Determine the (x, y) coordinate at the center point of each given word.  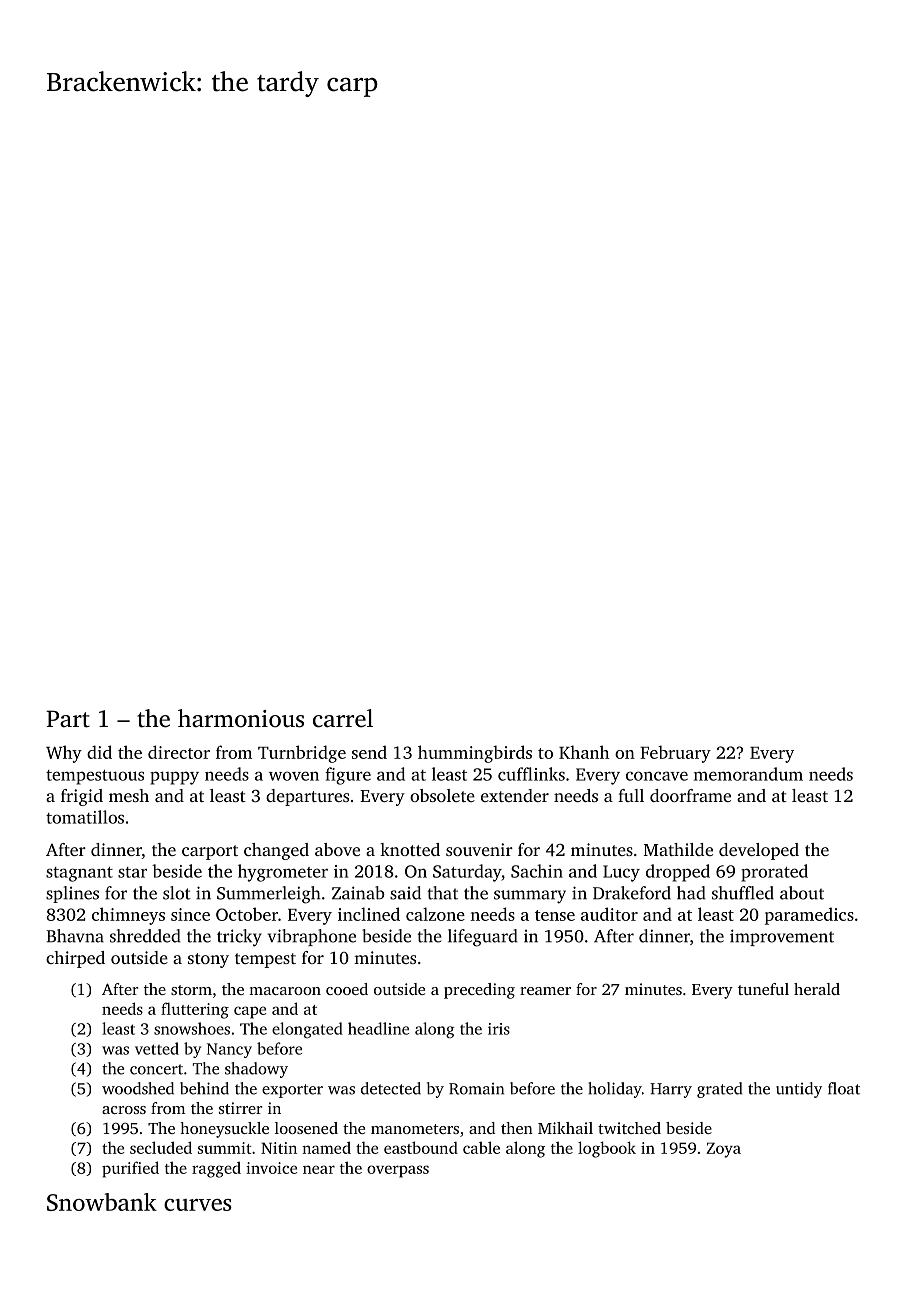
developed (759, 851)
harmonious (241, 718)
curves (198, 1205)
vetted (157, 1048)
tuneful (763, 989)
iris (499, 1029)
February (675, 754)
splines (72, 894)
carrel (343, 718)
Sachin (537, 871)
